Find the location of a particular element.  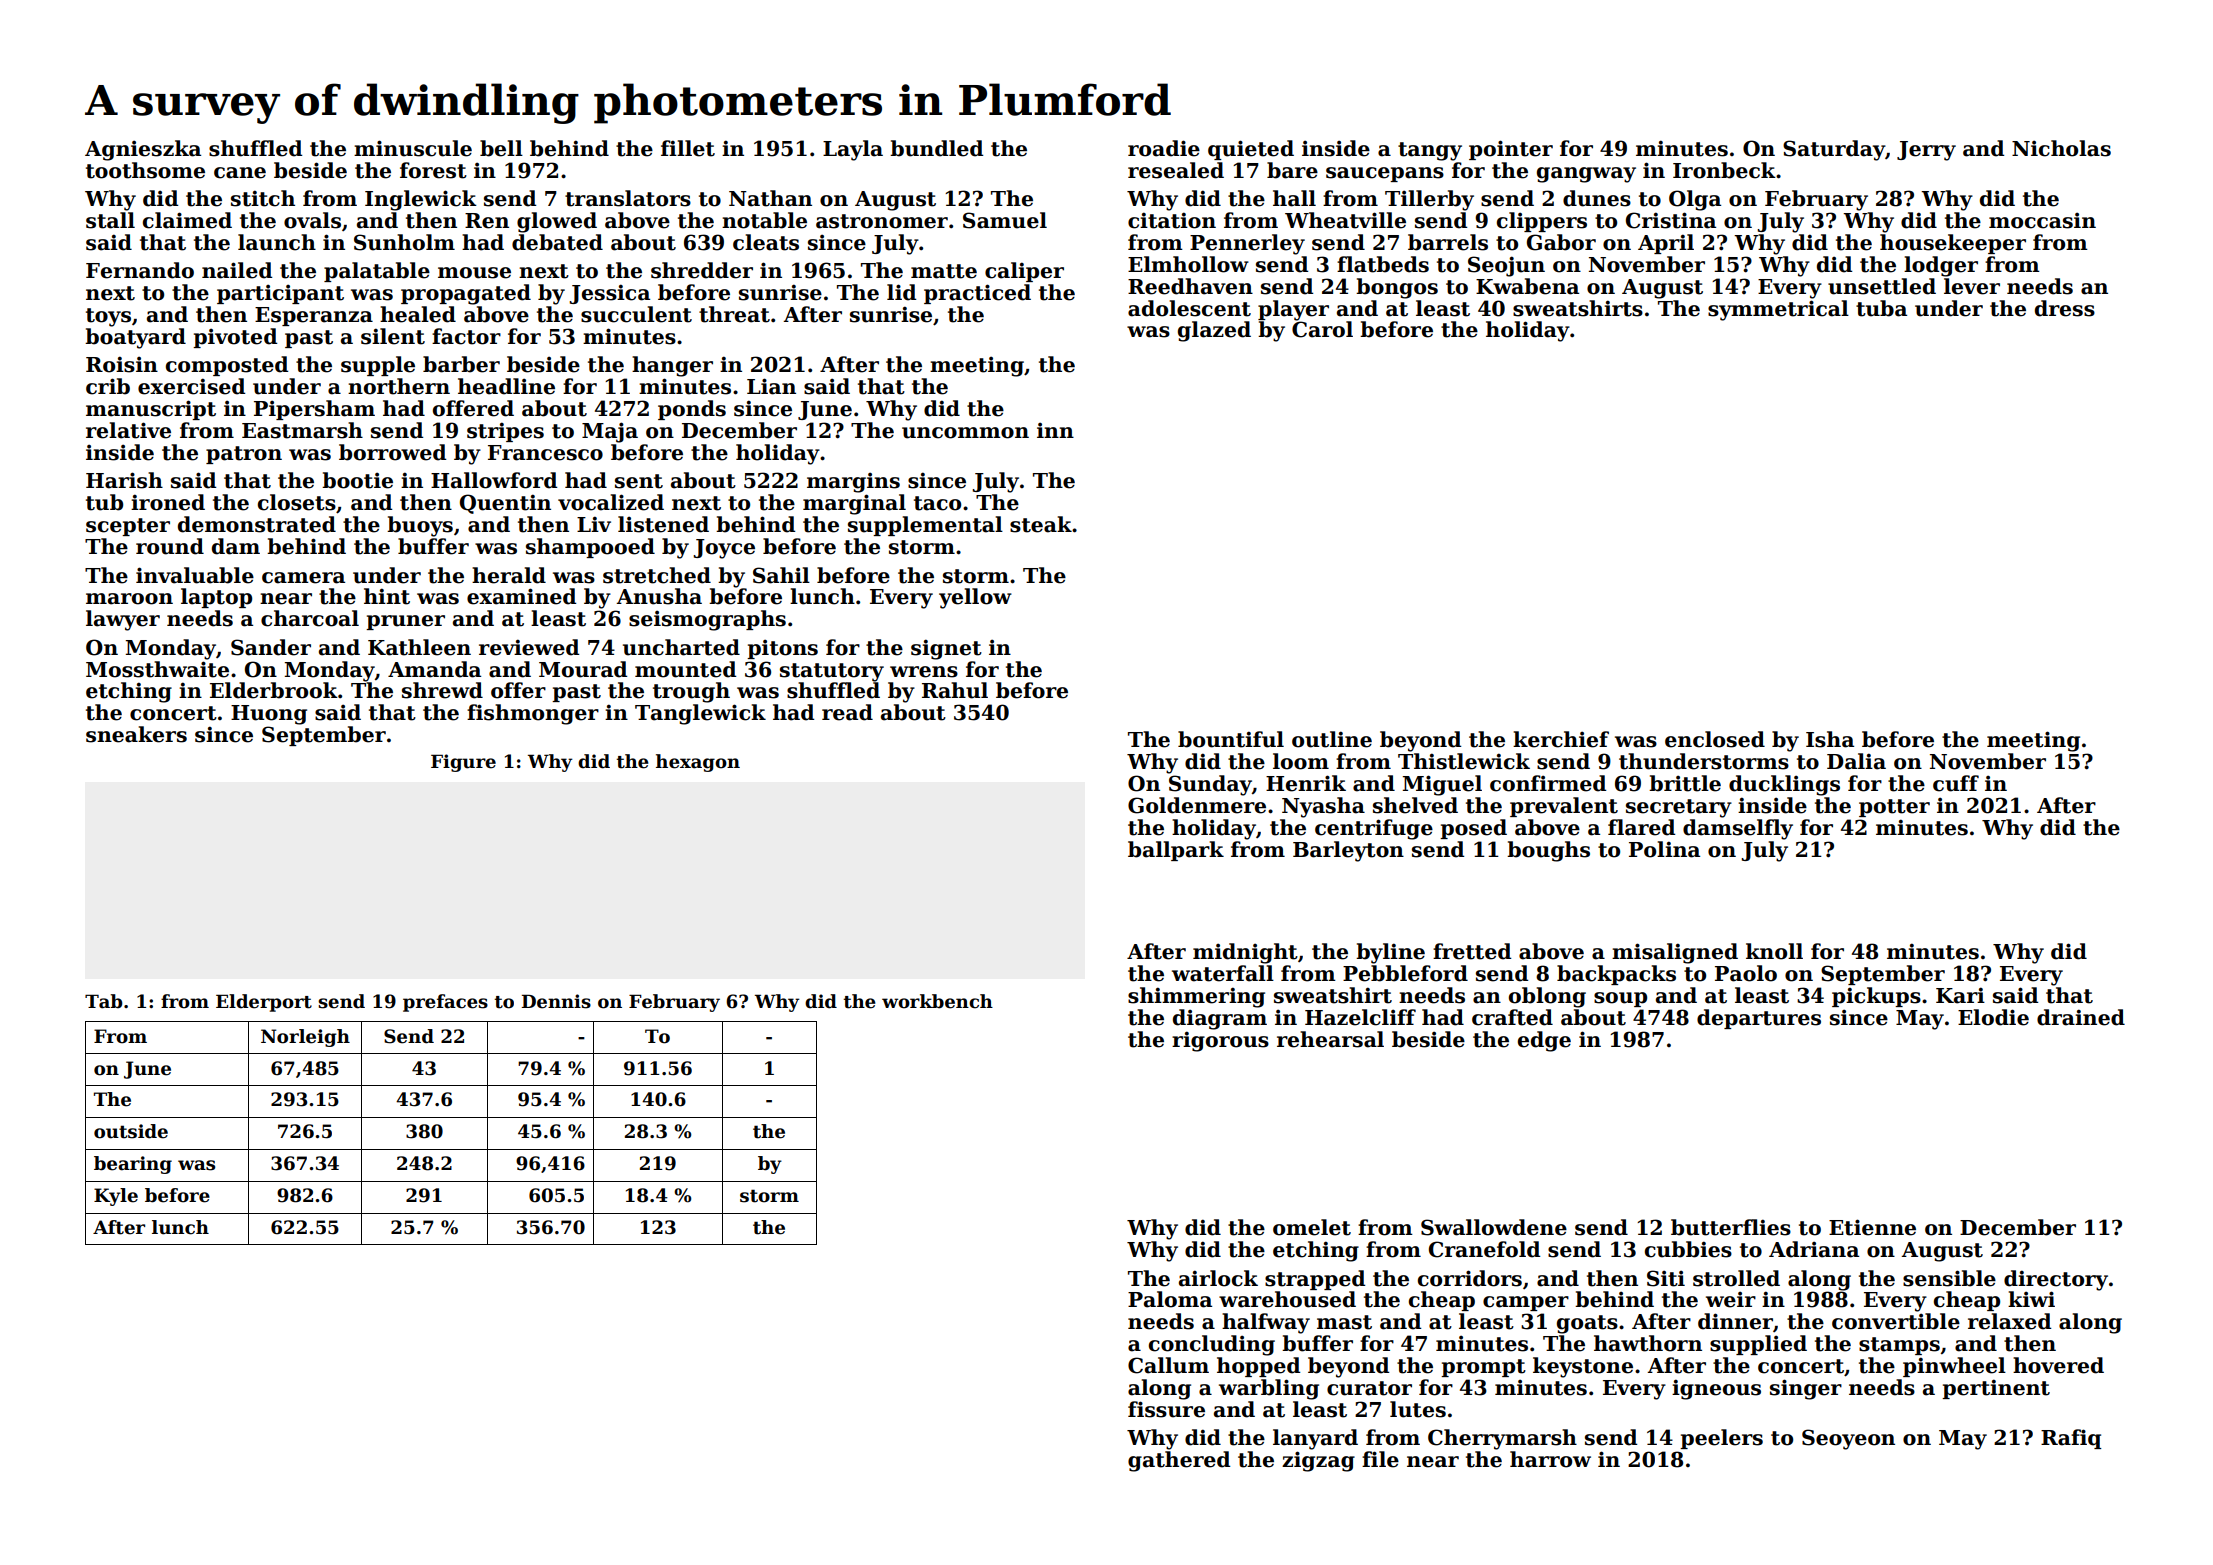

stall is located at coordinates (110, 220).
